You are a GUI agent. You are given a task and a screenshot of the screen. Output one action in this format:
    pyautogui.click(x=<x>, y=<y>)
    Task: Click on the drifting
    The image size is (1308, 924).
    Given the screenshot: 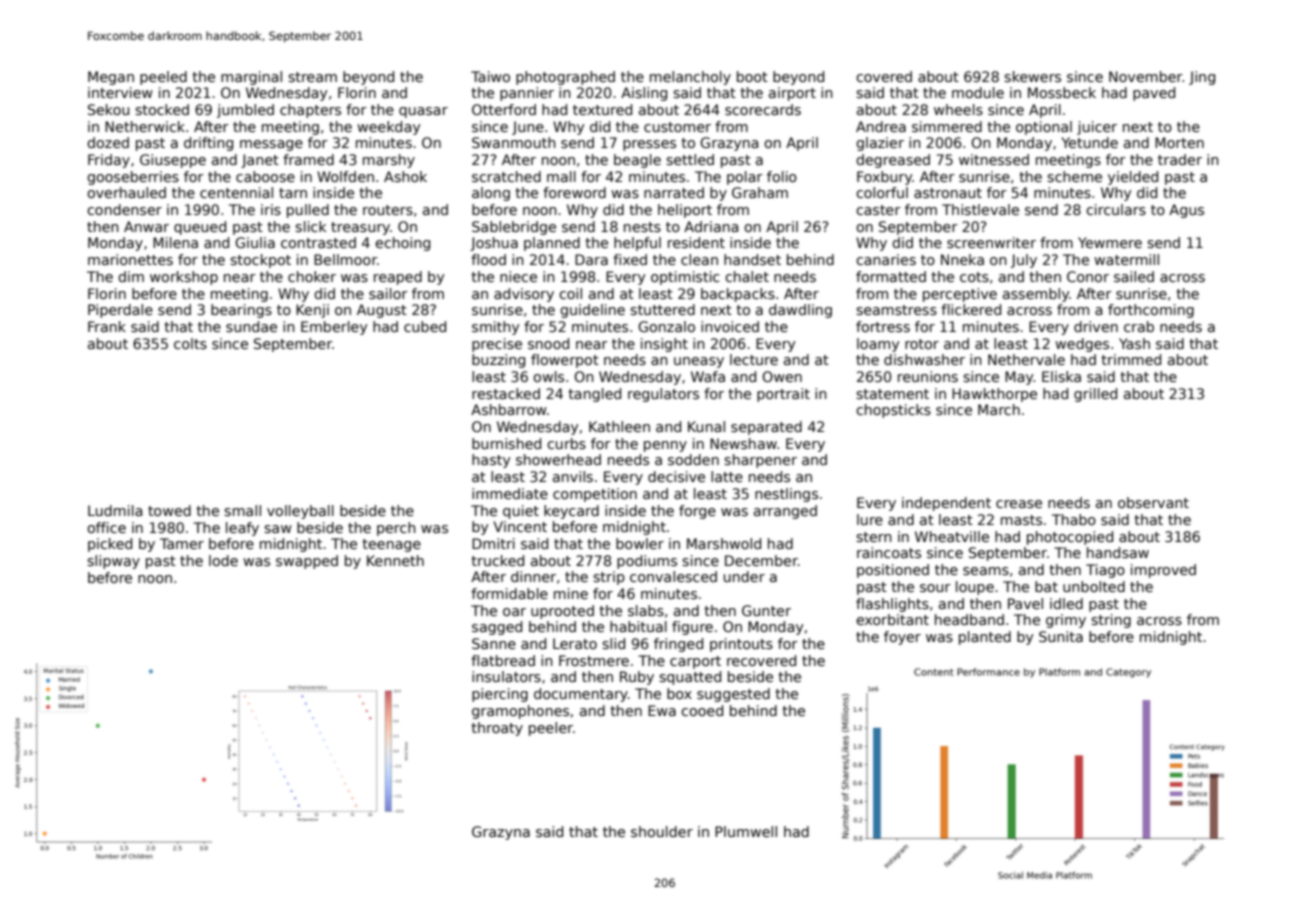 What is the action you would take?
    pyautogui.click(x=208, y=144)
